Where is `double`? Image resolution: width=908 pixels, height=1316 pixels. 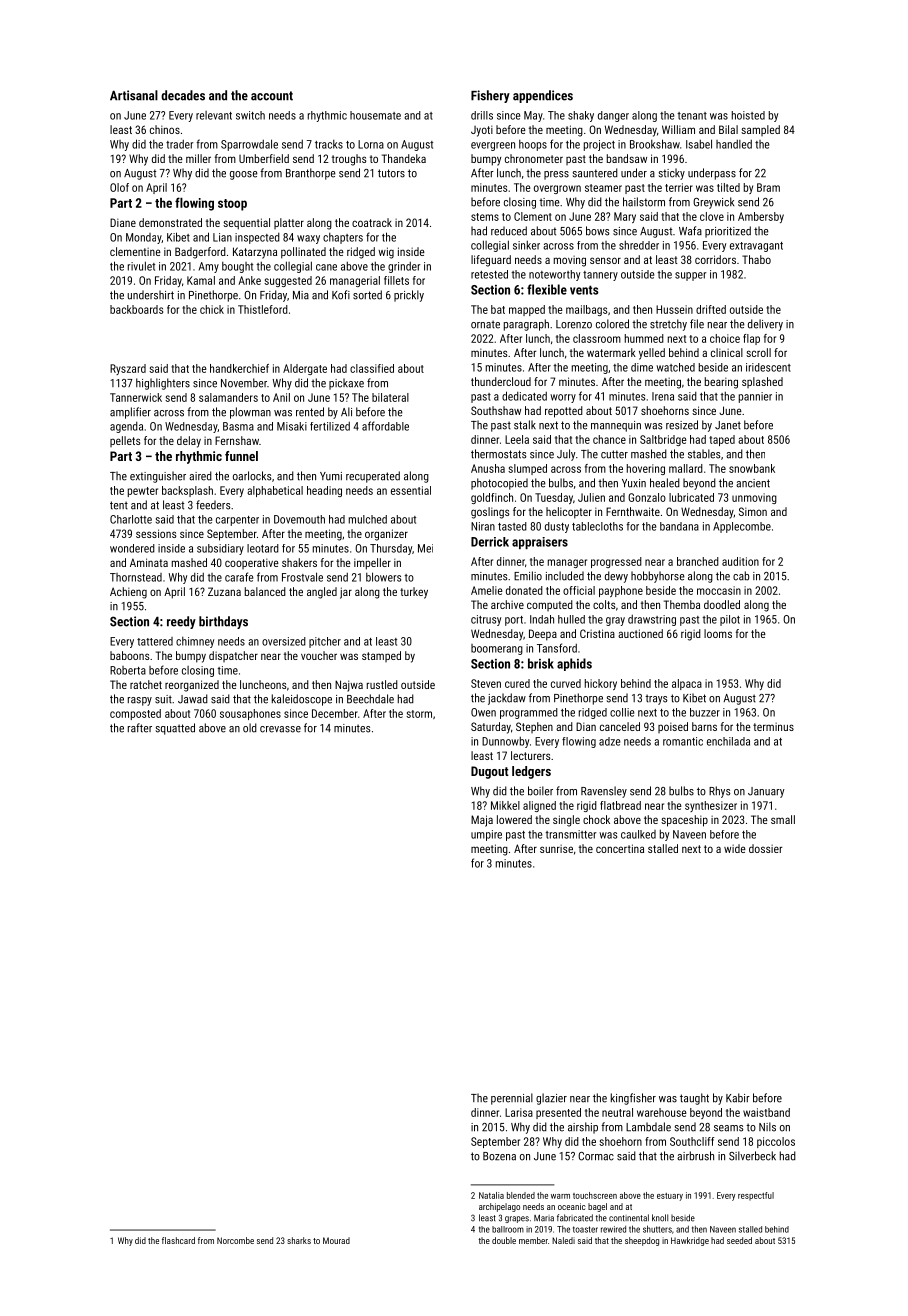 double is located at coordinates (504, 1240).
